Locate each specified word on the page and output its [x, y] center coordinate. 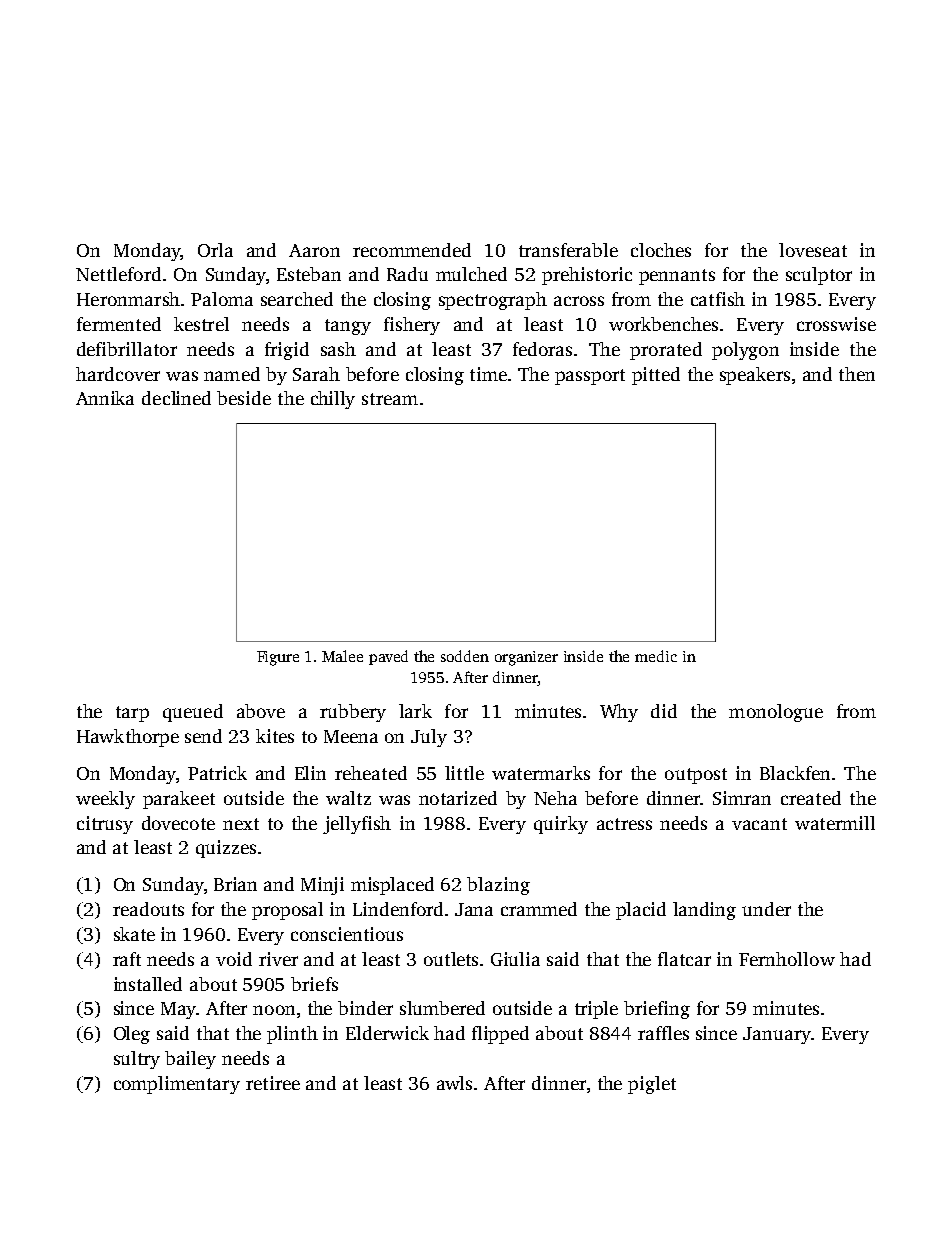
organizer [526, 658]
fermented [119, 324]
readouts [148, 909]
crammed [539, 909]
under [766, 909]
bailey [190, 1060]
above [261, 711]
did [664, 711]
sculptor [819, 276]
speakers [755, 376]
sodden [465, 656]
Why [619, 713]
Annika [105, 398]
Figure [278, 658]
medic [656, 656]
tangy [348, 327]
